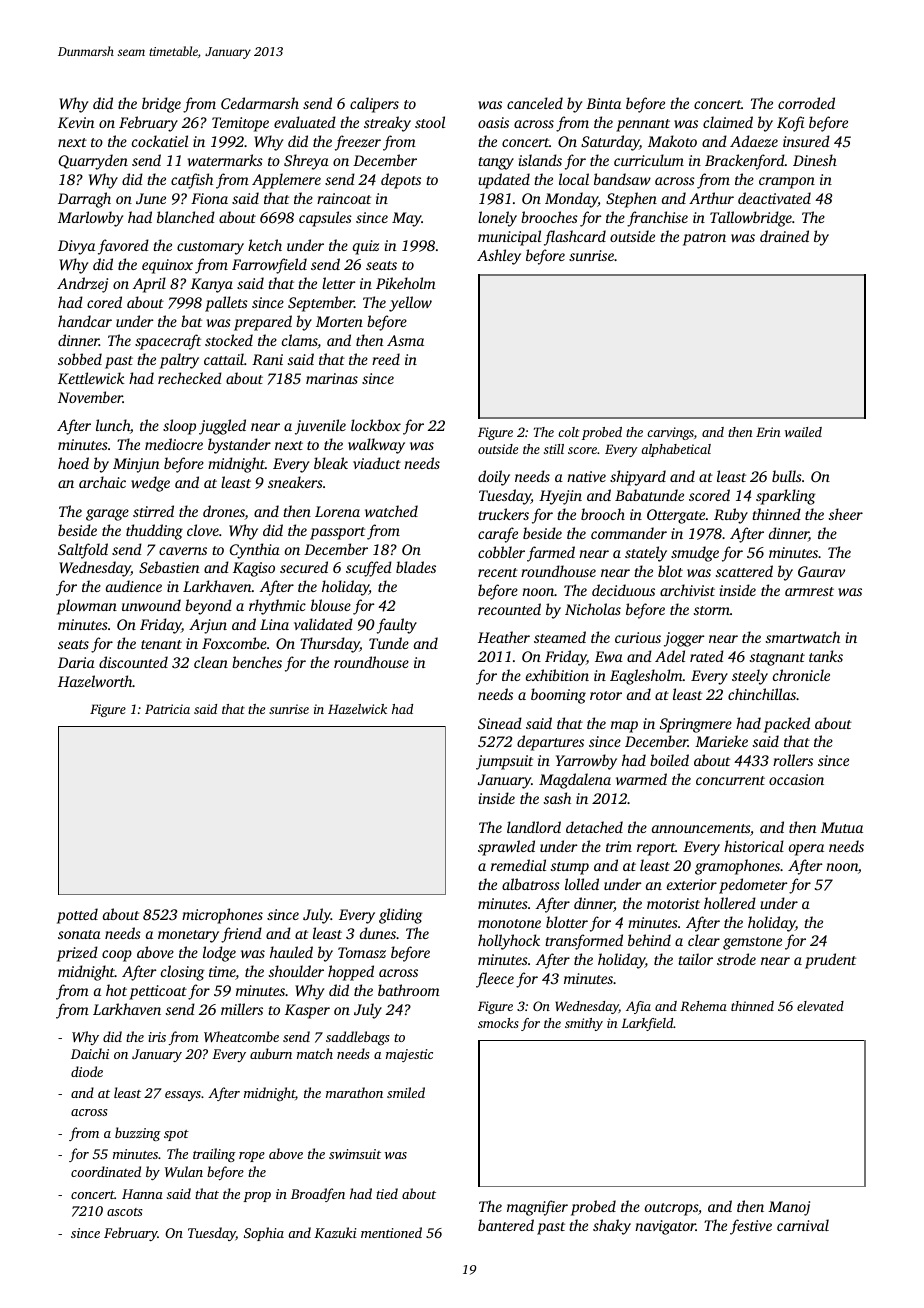  I want to click on juvenile, so click(320, 427).
